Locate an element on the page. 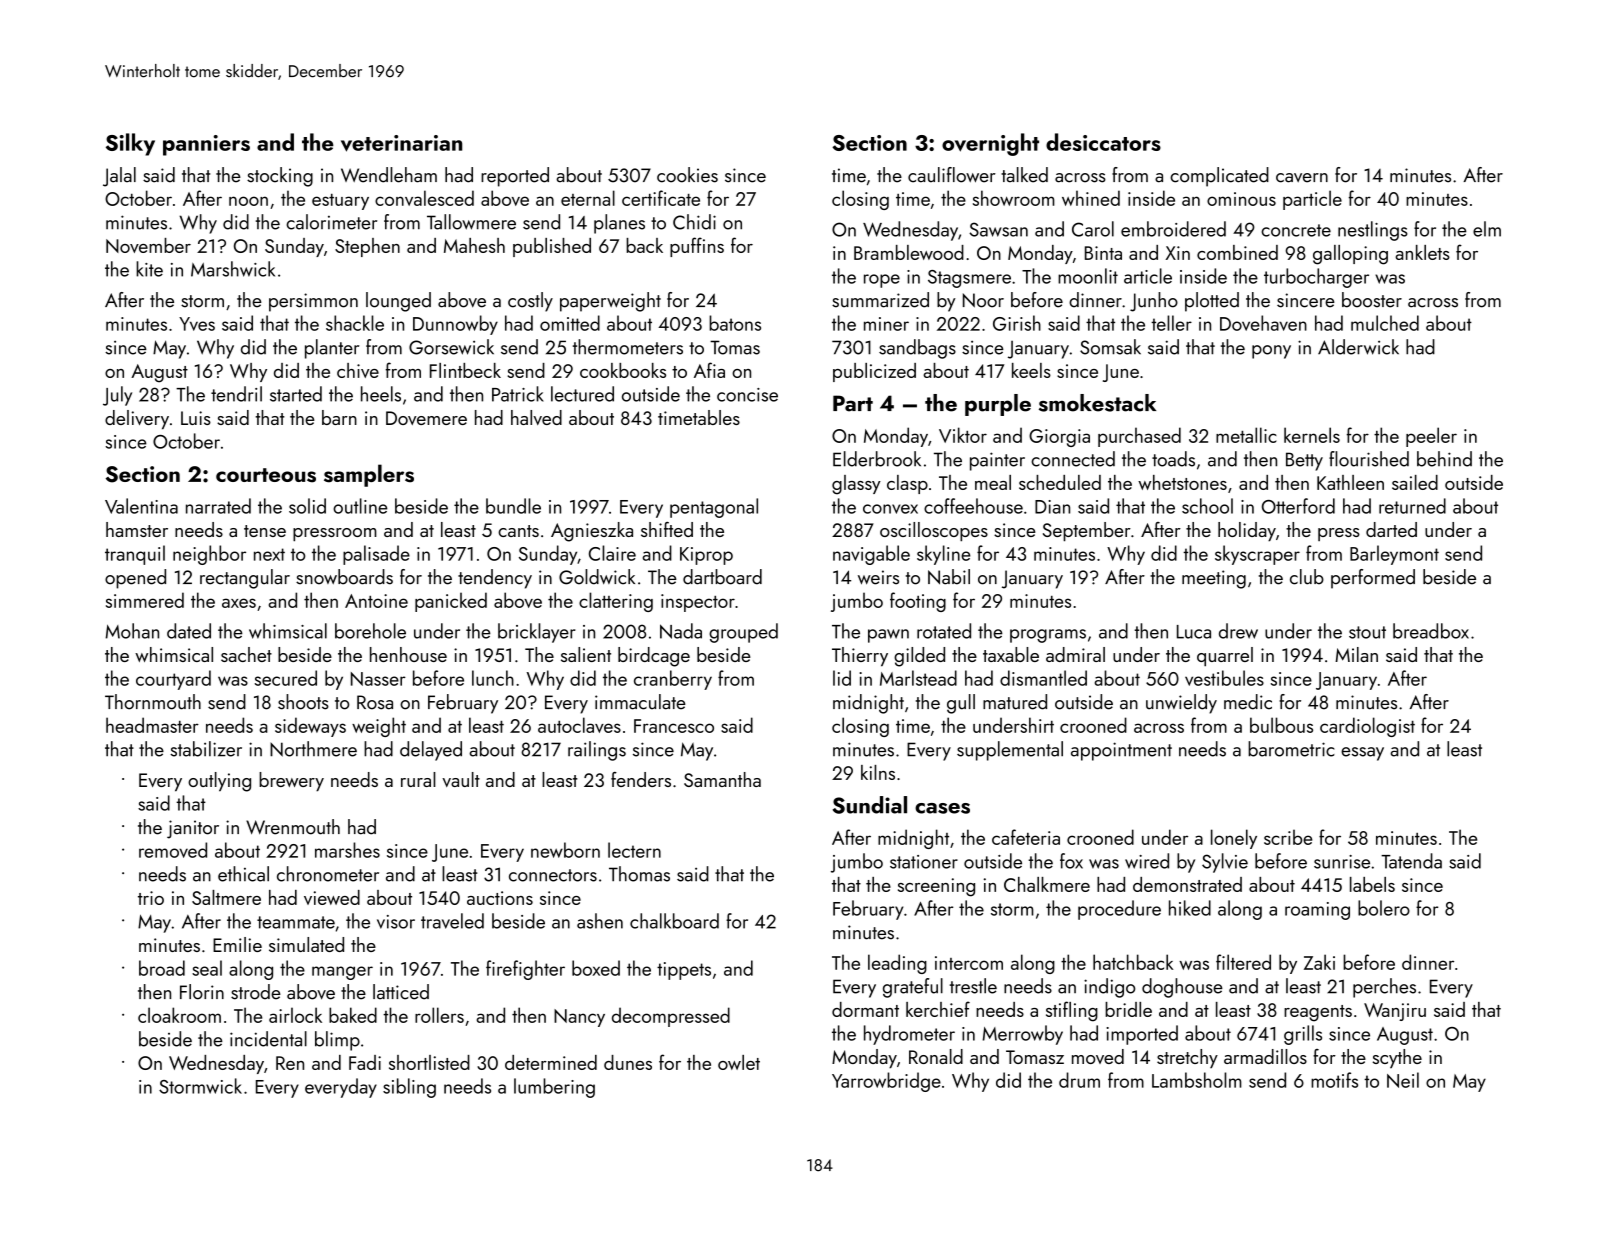 The height and width of the document is (1245, 1612). Xin is located at coordinates (1178, 253).
